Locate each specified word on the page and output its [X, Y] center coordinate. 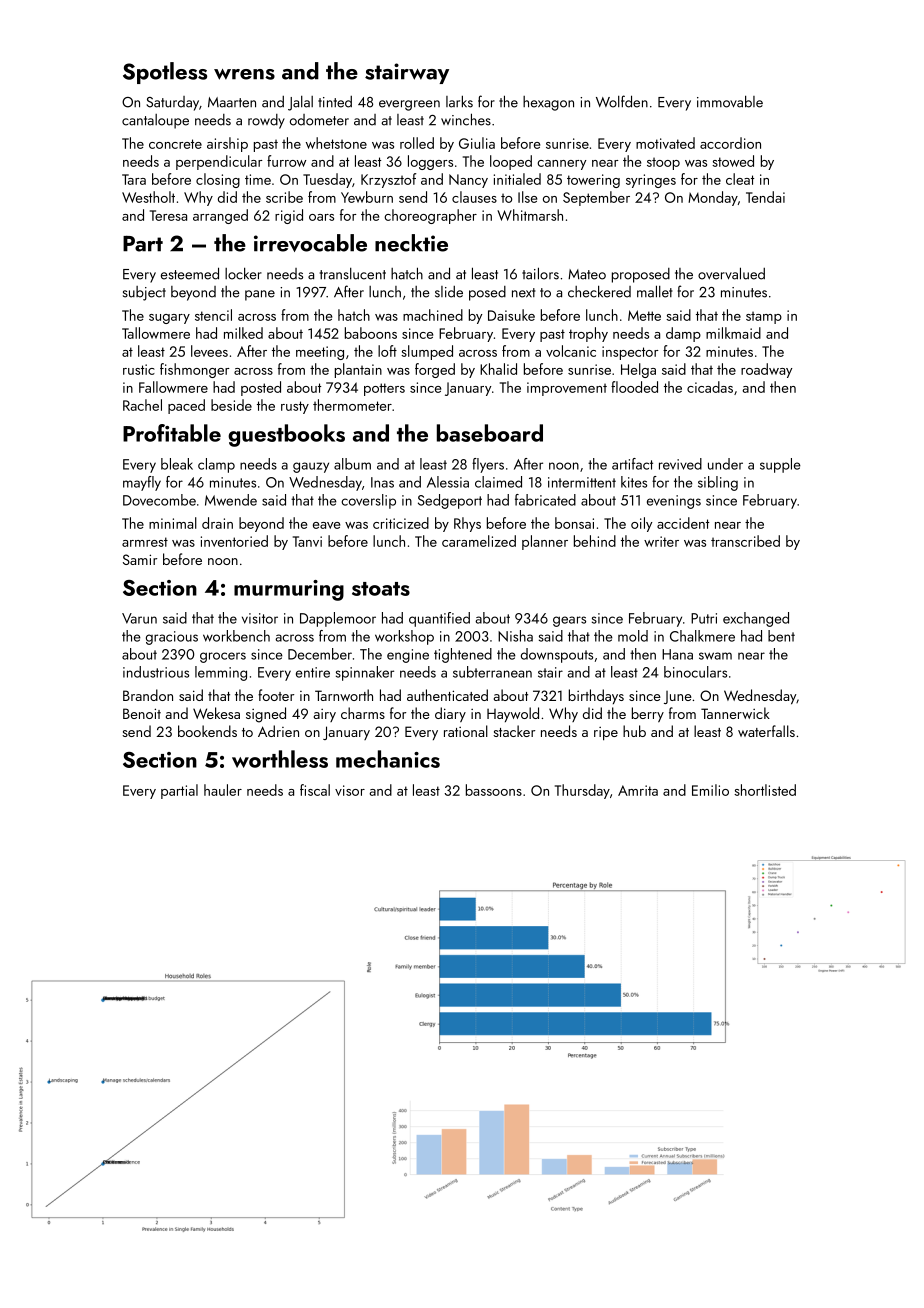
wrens [244, 74]
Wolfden [622, 101]
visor [350, 790]
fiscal [315, 790]
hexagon [548, 103]
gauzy [311, 467]
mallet [655, 291]
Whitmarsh [530, 215]
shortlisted [765, 790]
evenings [674, 502]
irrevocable [310, 243]
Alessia [448, 482]
